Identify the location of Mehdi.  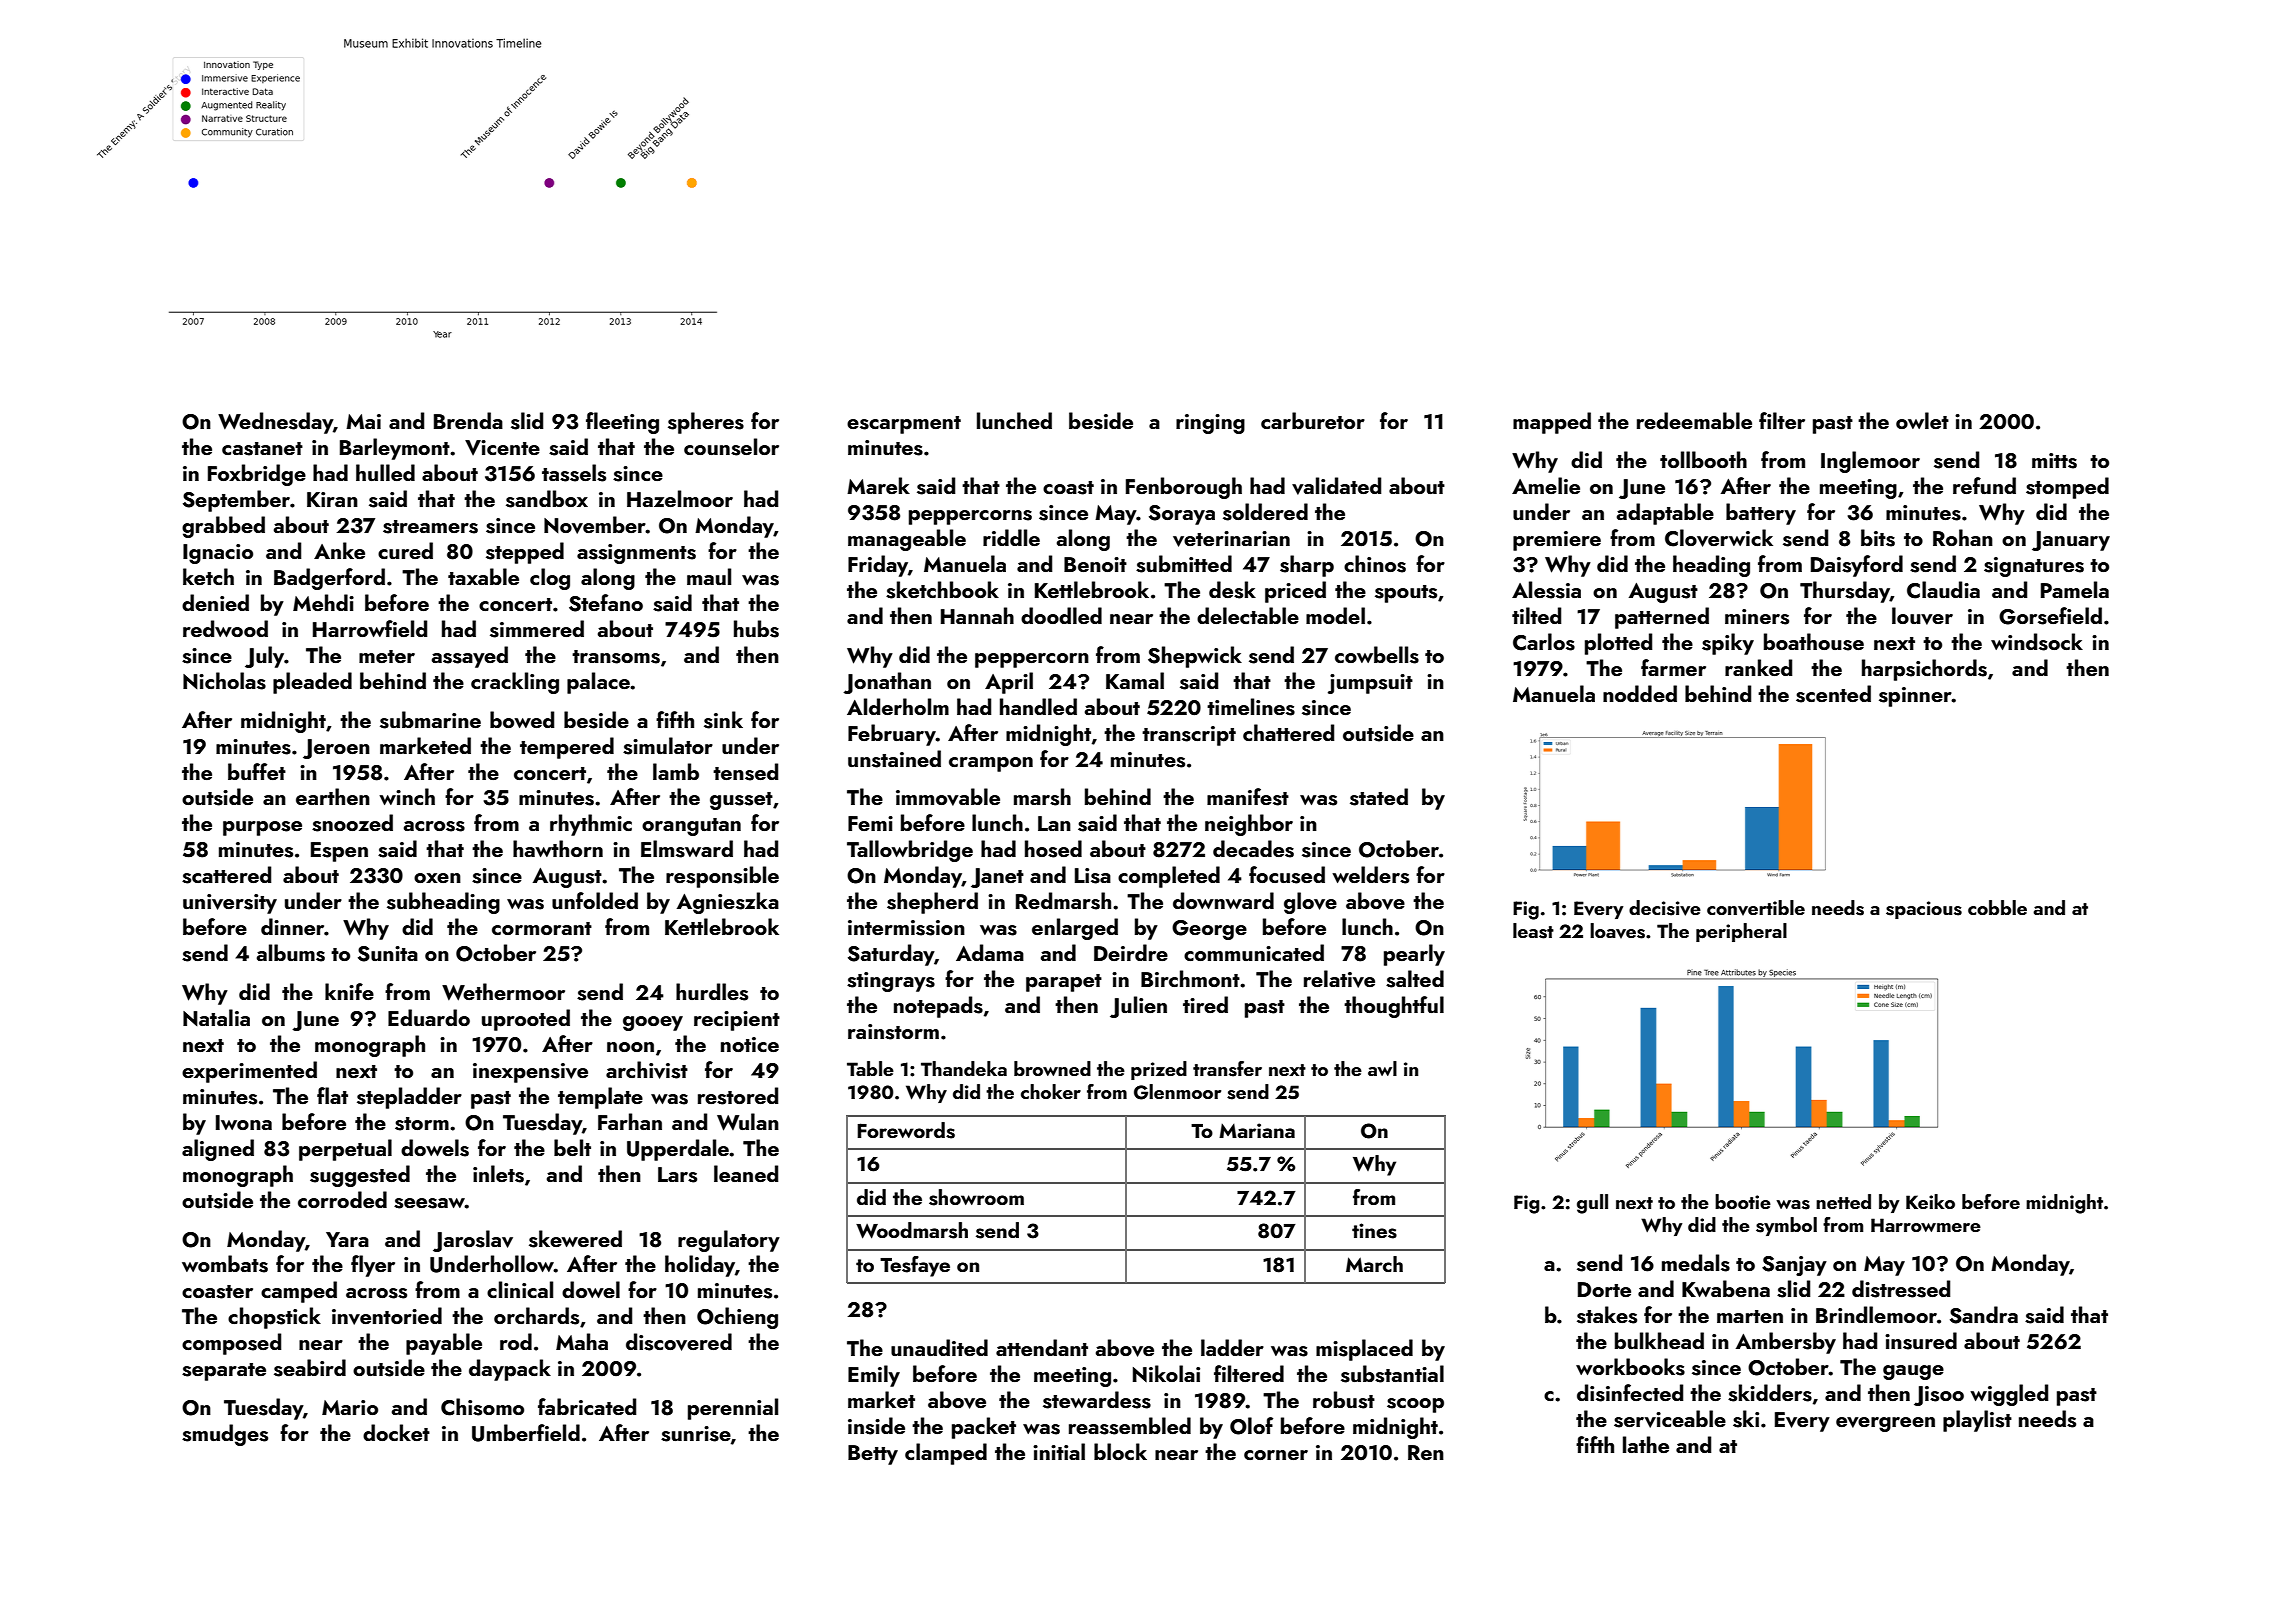
(323, 602).
